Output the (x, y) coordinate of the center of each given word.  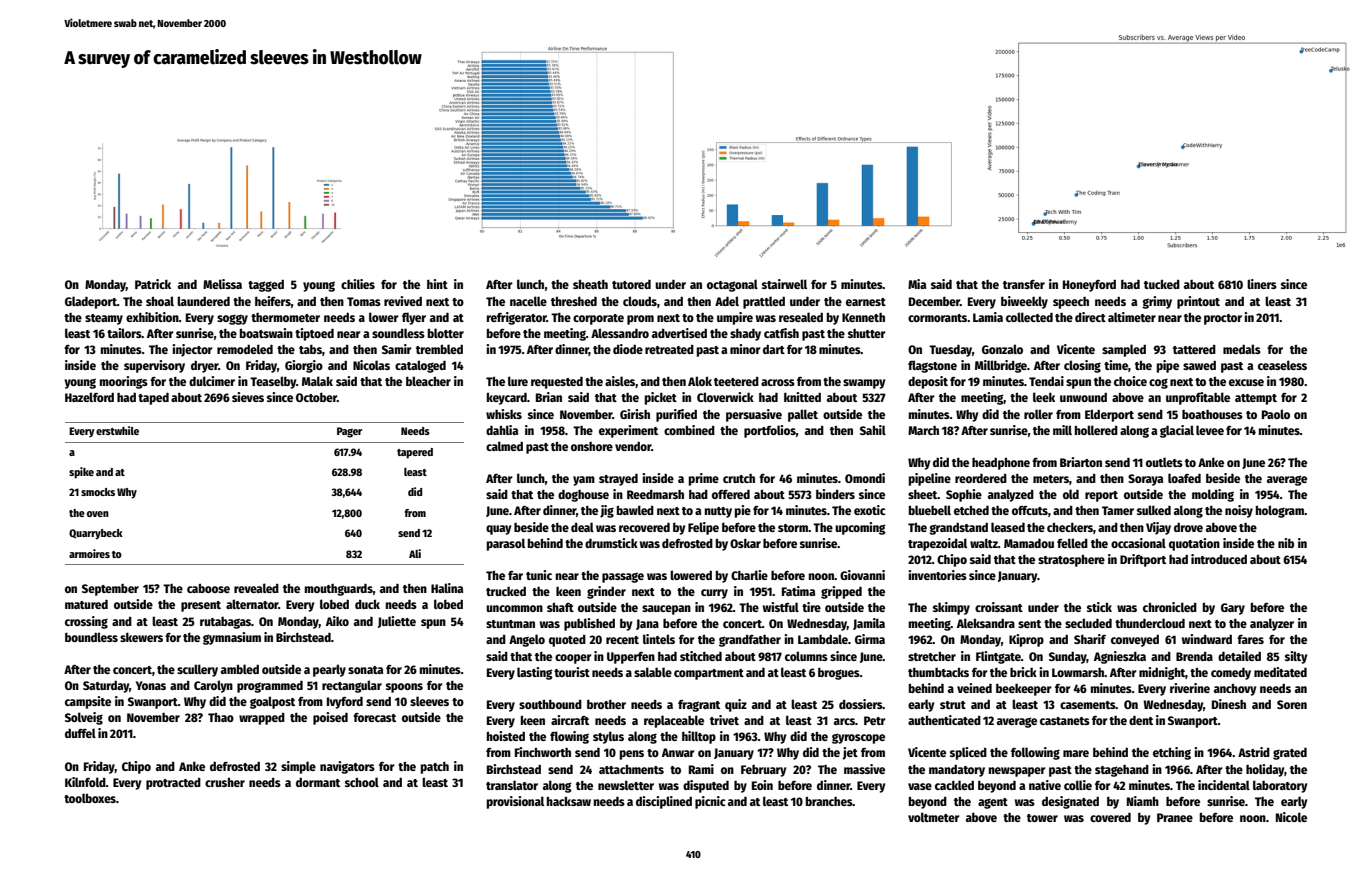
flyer (414, 318)
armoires (89, 553)
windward (1207, 639)
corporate (598, 319)
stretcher (932, 656)
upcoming (860, 528)
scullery (197, 670)
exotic (870, 510)
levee (1210, 430)
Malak (317, 381)
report (1101, 496)
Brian (549, 397)
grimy (1157, 302)
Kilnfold (85, 782)
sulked (1154, 510)
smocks (98, 492)
